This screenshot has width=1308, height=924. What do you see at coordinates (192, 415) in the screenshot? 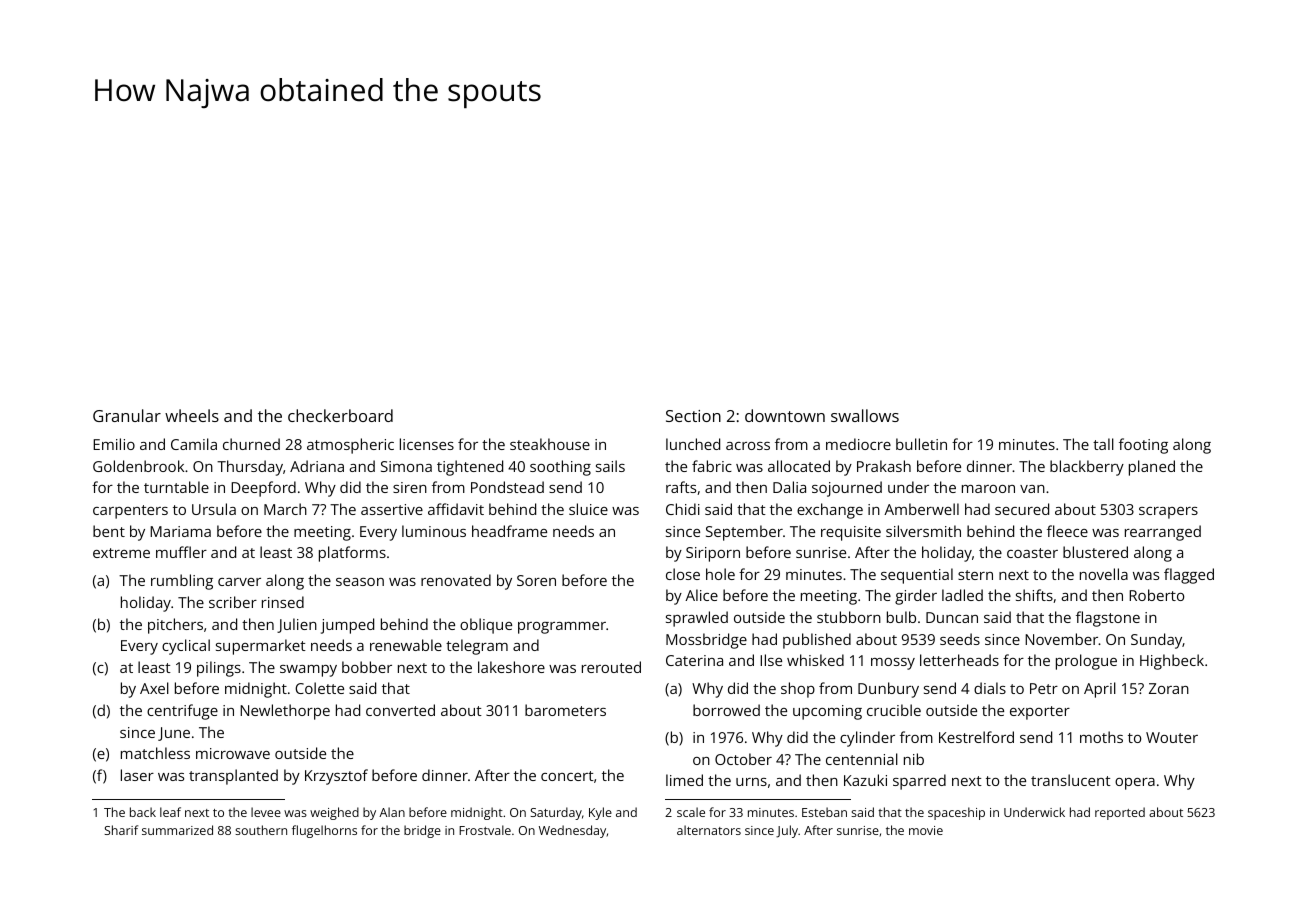
I see `wheels` at bounding box center [192, 415].
